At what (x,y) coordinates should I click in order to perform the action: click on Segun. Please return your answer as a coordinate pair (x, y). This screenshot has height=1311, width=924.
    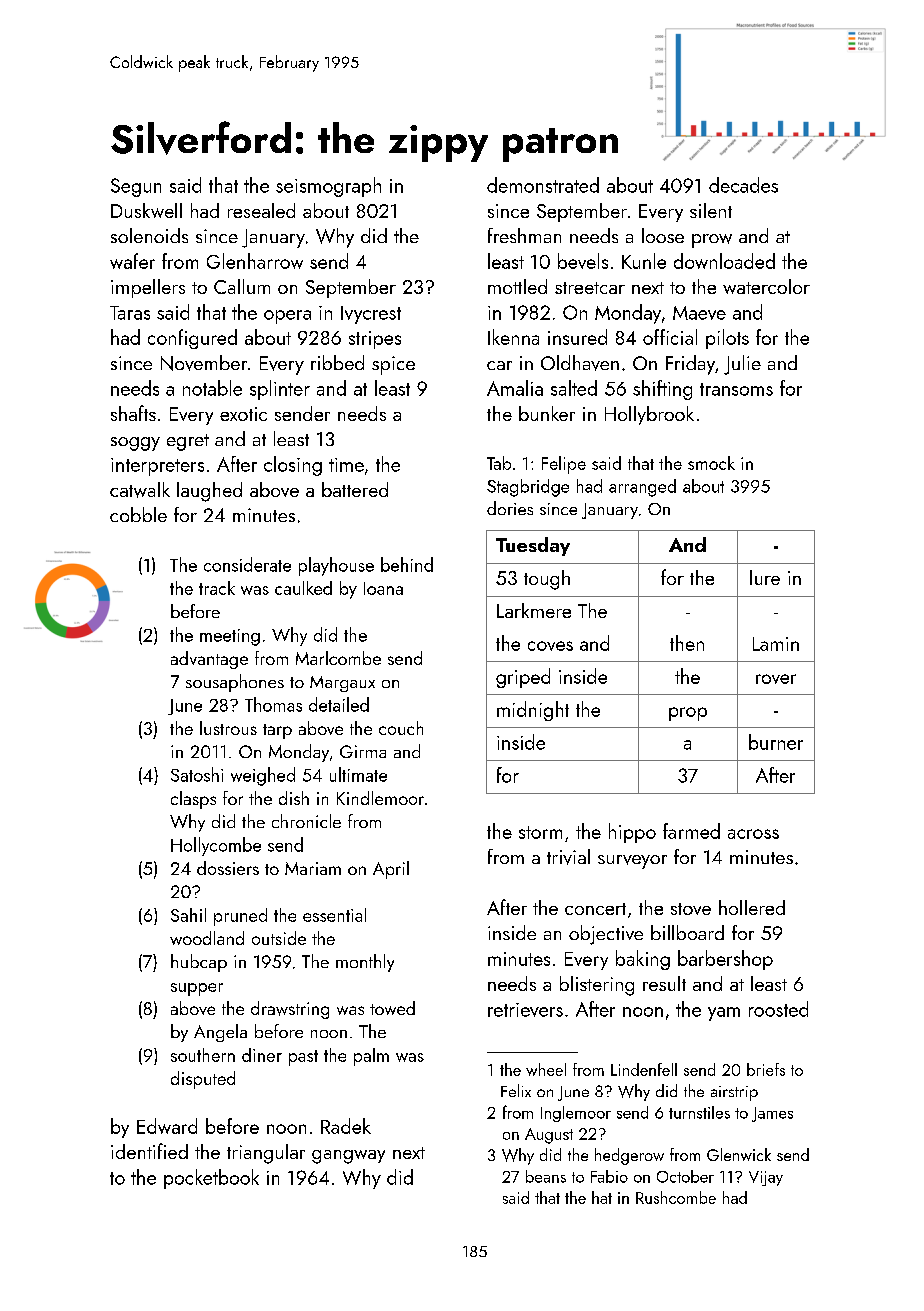
    Looking at the image, I should click on (136, 187).
